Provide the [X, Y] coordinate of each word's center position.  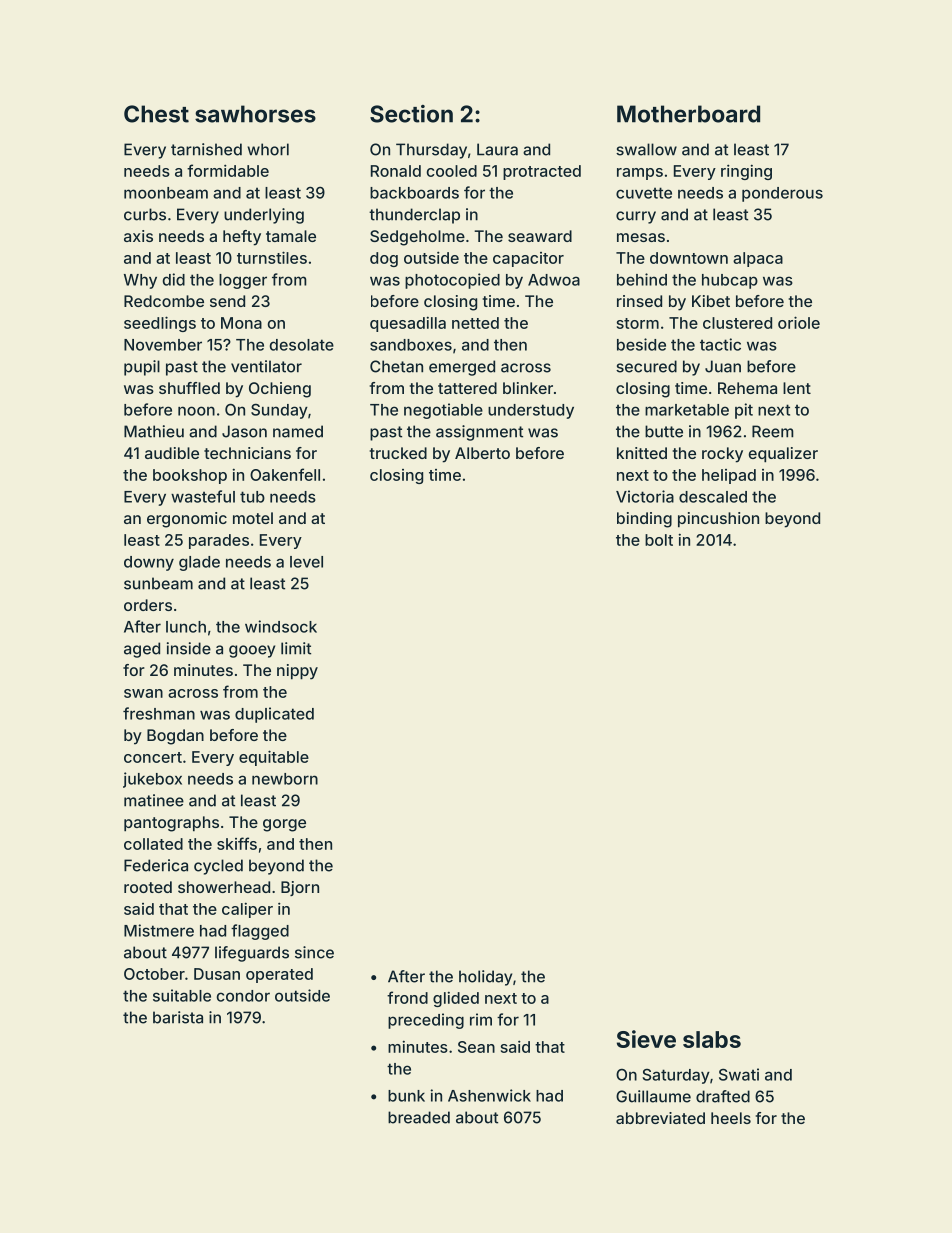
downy [149, 563]
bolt [659, 540]
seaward [540, 236]
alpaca [758, 259]
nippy [297, 672]
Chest [156, 114]
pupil [142, 368]
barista [178, 1017]
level [306, 562]
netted [475, 323]
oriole [799, 322]
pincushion [718, 520]
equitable [274, 758]
